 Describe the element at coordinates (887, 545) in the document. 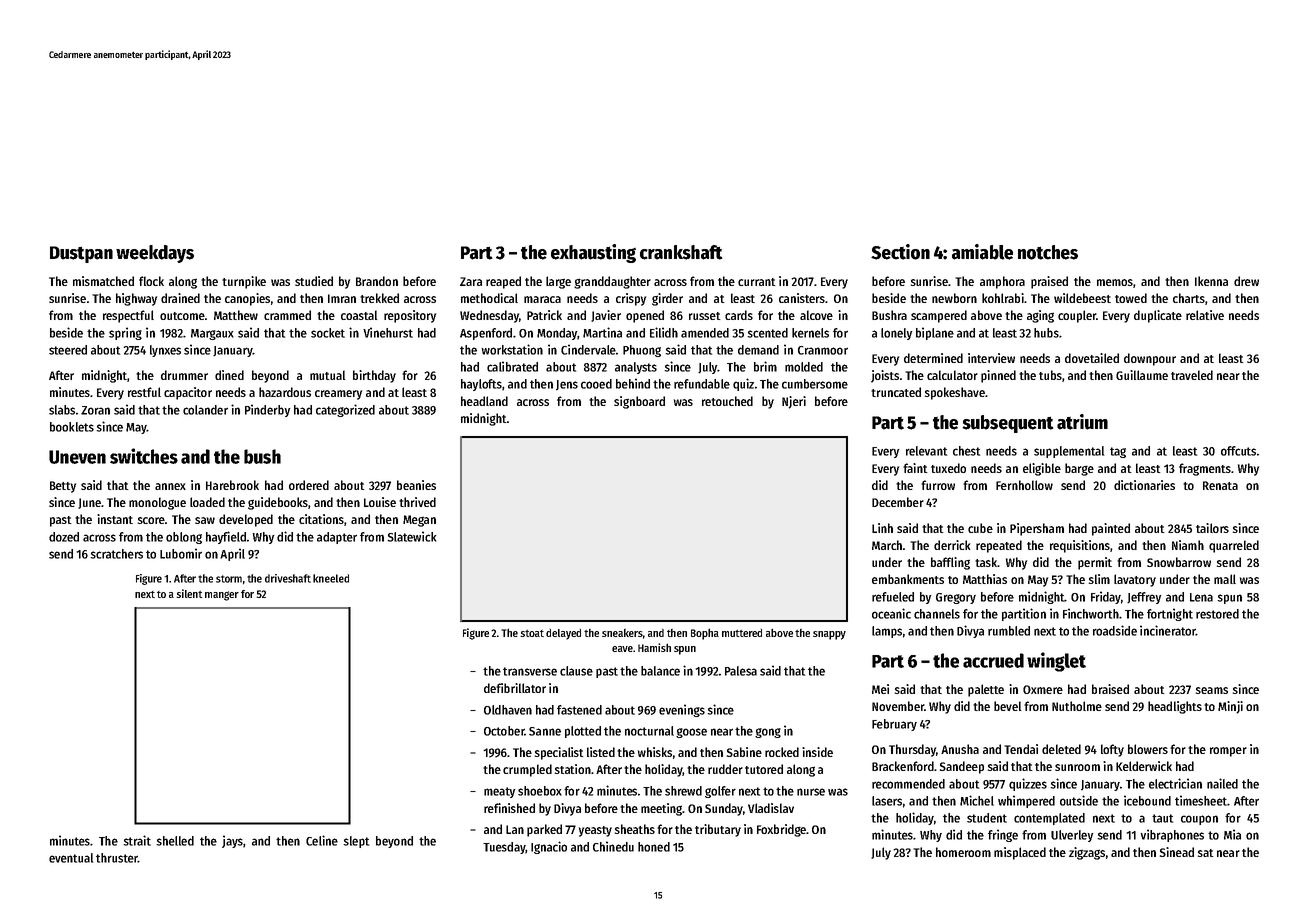

I see `March` at that location.
